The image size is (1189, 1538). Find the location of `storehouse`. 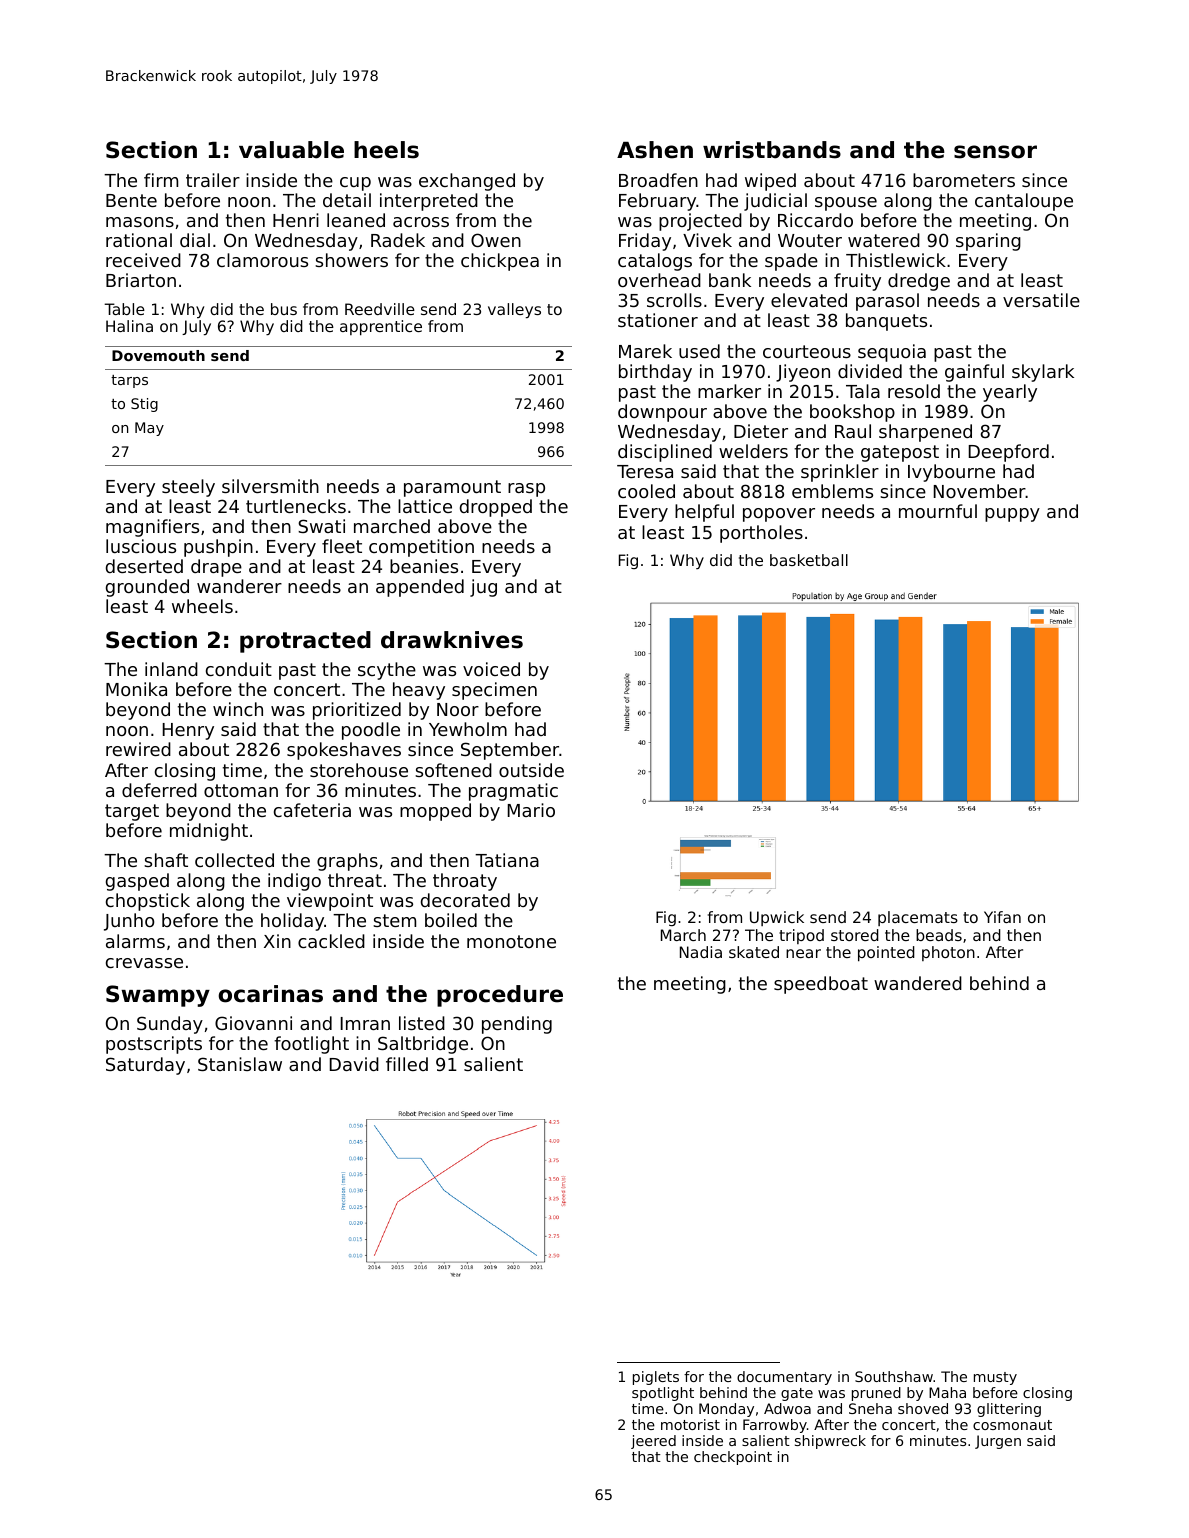

storehouse is located at coordinates (359, 770).
